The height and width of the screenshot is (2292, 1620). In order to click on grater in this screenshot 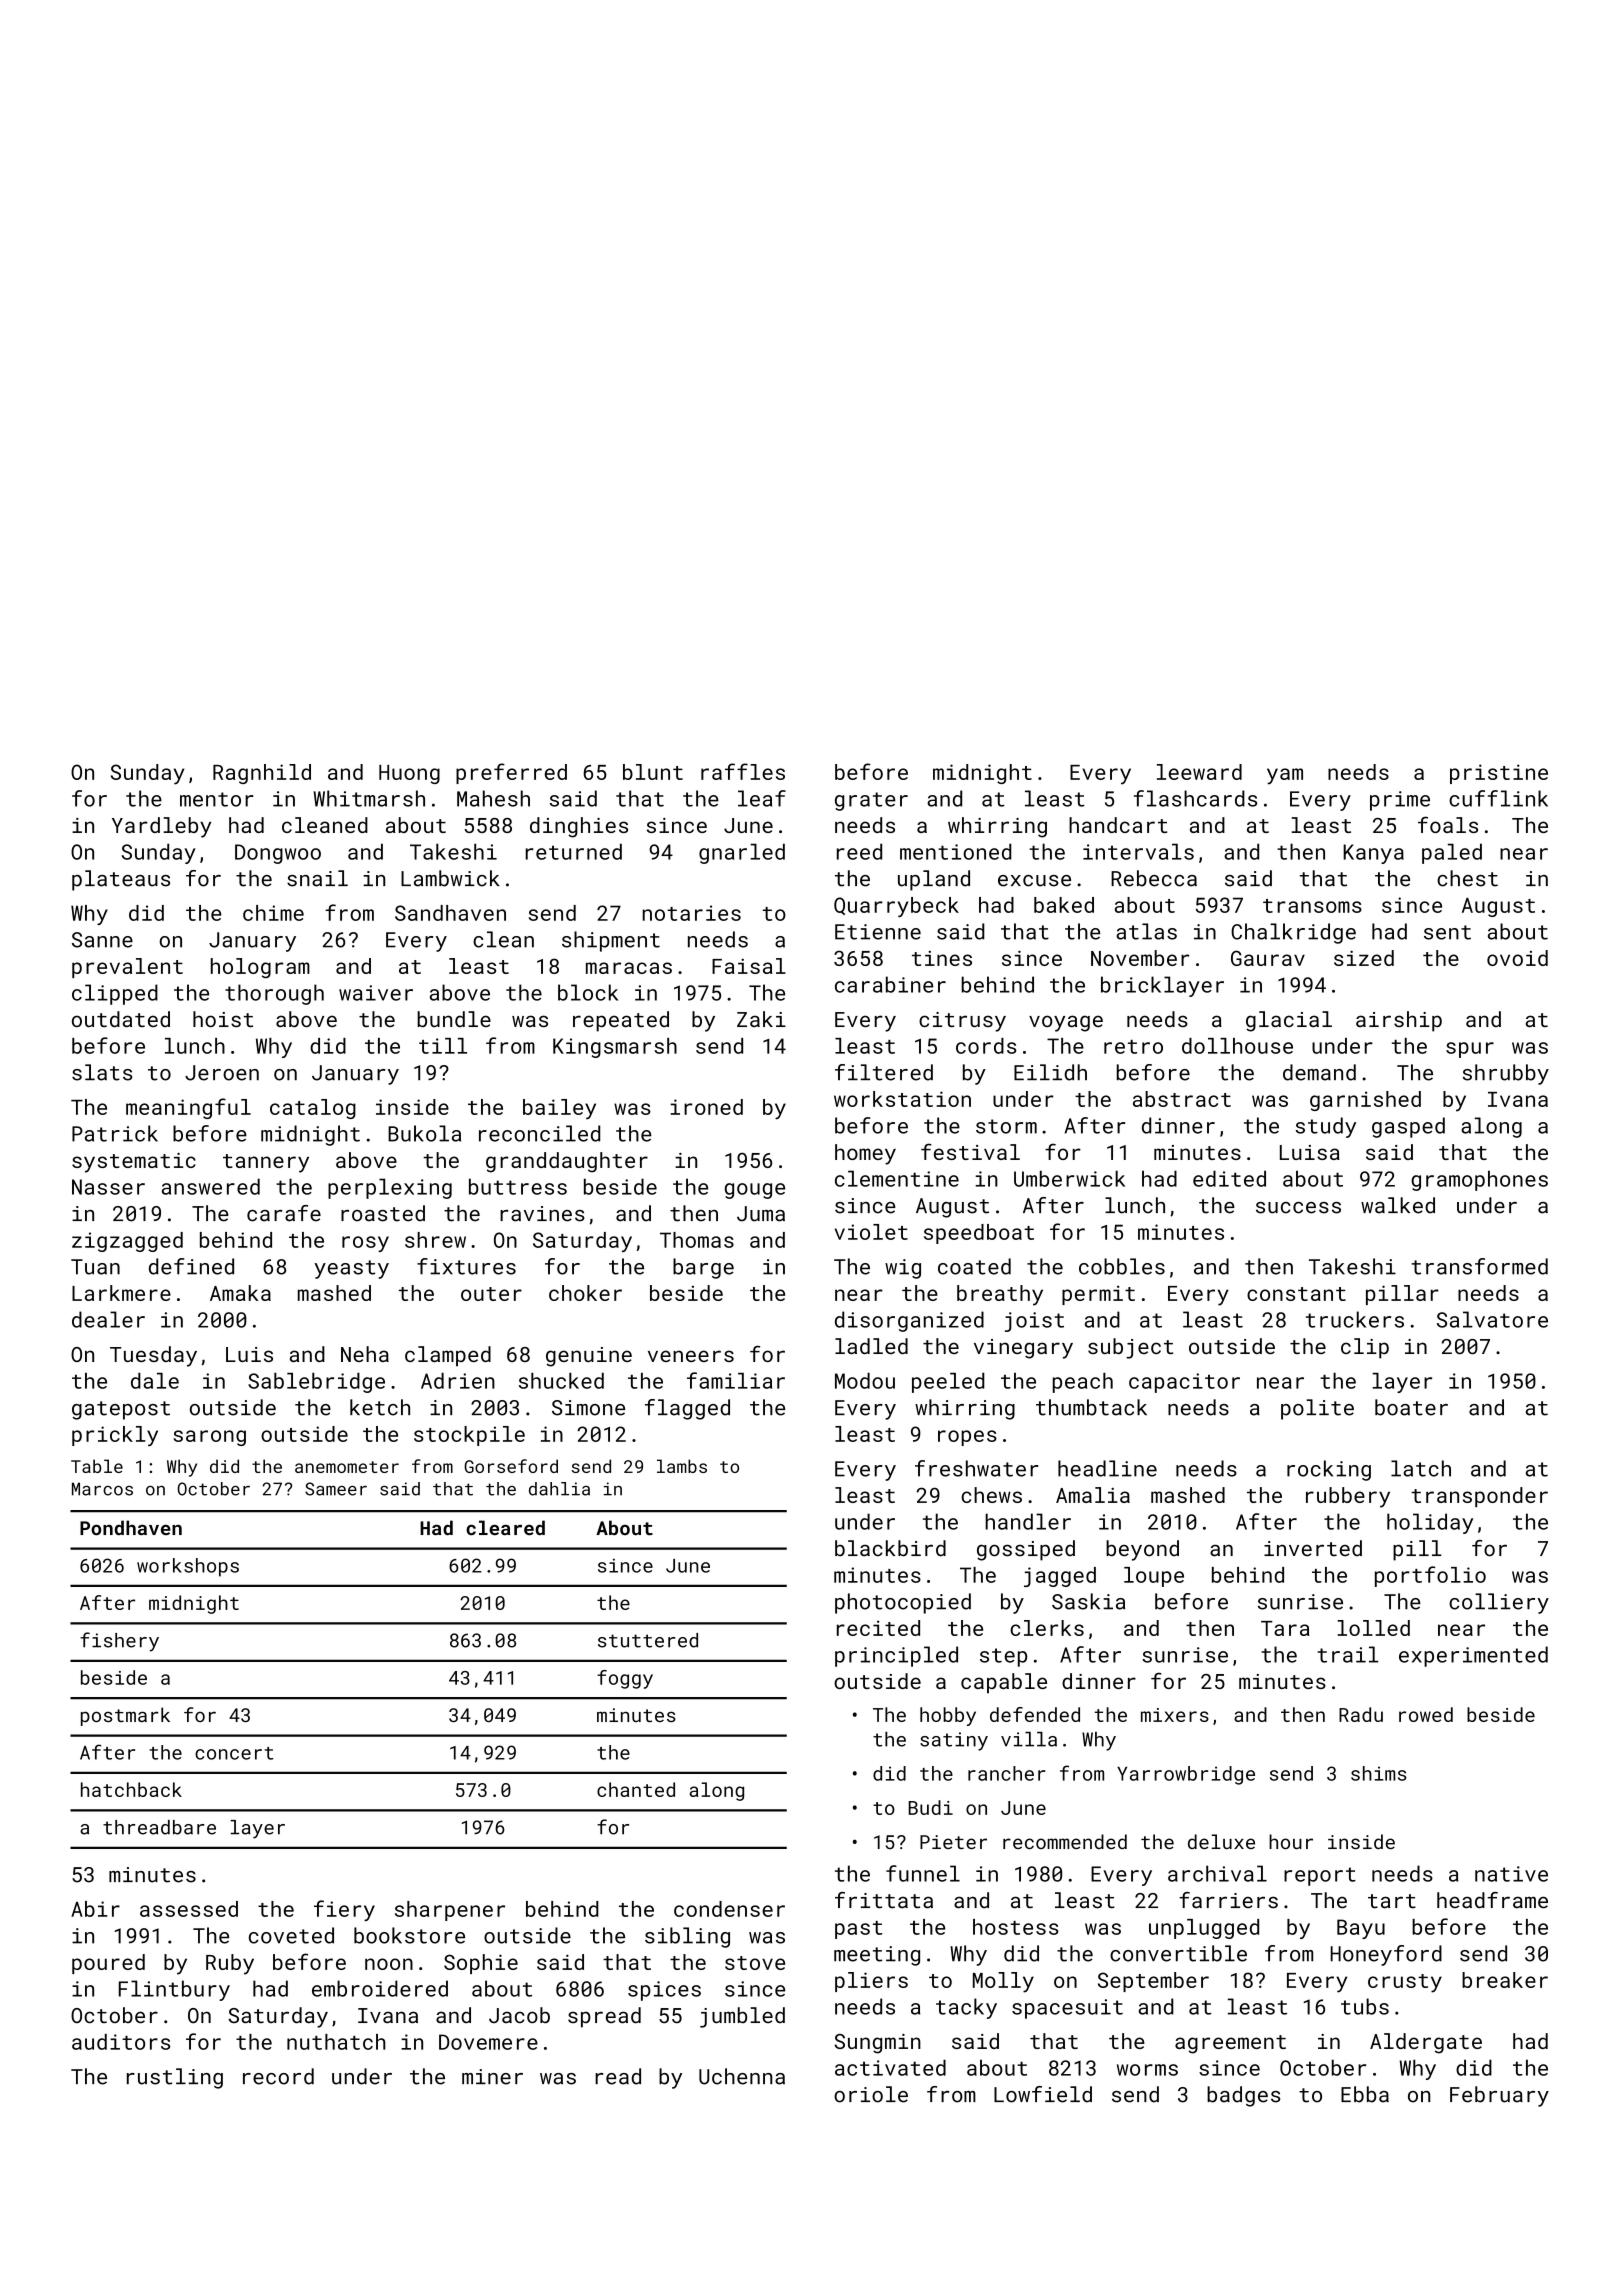, I will do `click(871, 801)`.
